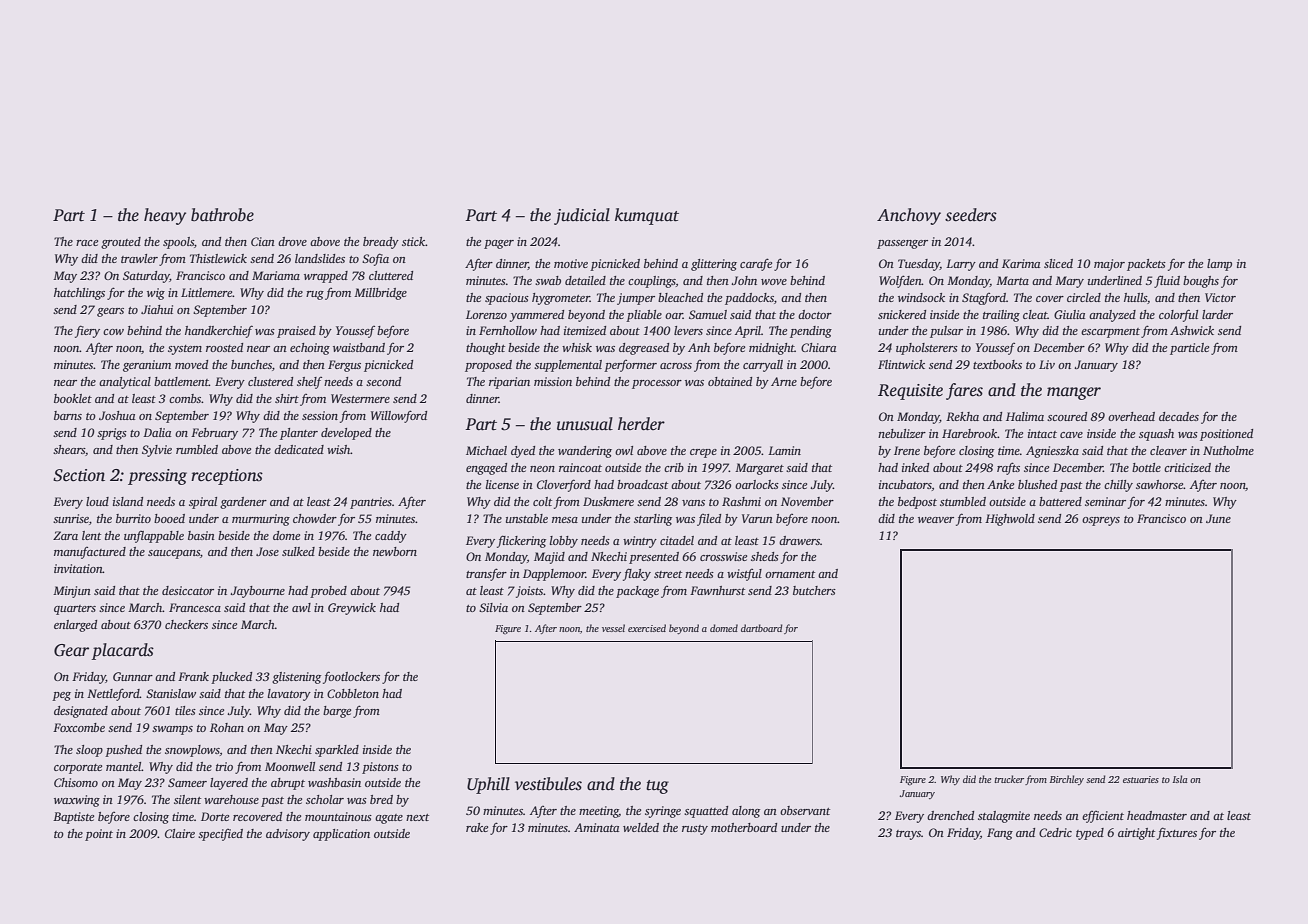 Image resolution: width=1308 pixels, height=924 pixels. What do you see at coordinates (1047, 364) in the screenshot?
I see `Liv` at bounding box center [1047, 364].
